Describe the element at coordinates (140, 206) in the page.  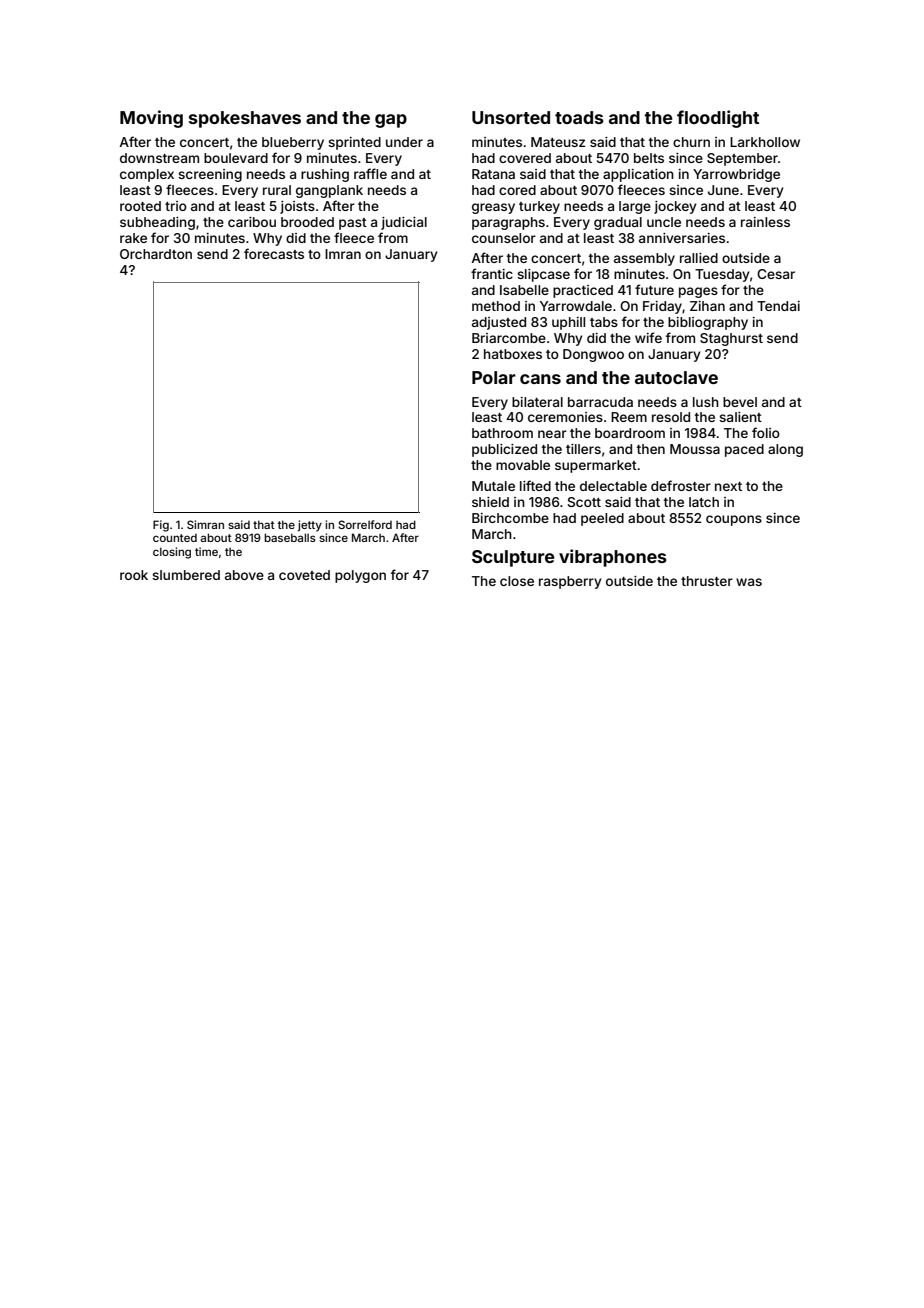
I see `rooted` at that location.
